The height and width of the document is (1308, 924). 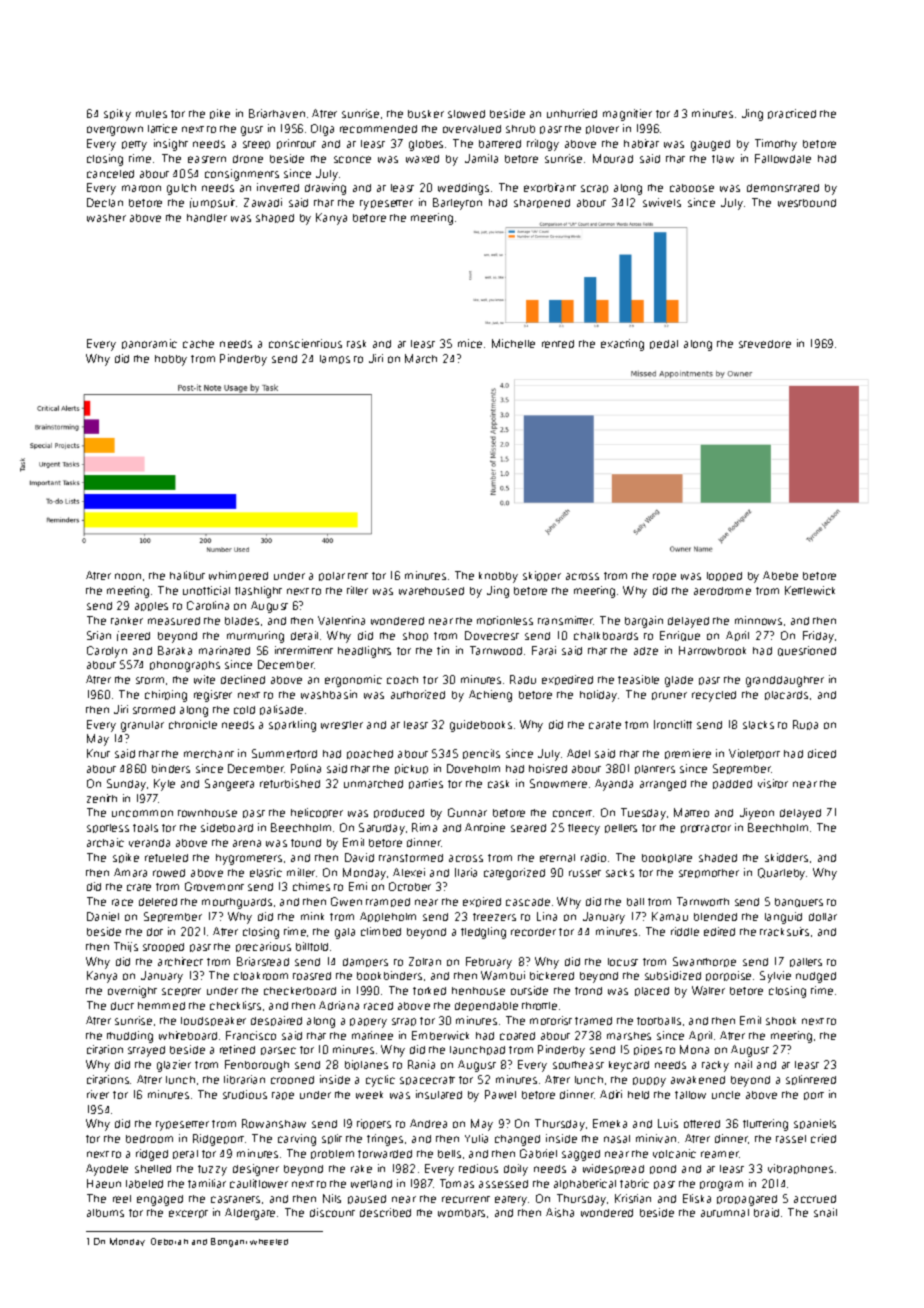 What do you see at coordinates (816, 977) in the document?
I see `nudged` at bounding box center [816, 977].
